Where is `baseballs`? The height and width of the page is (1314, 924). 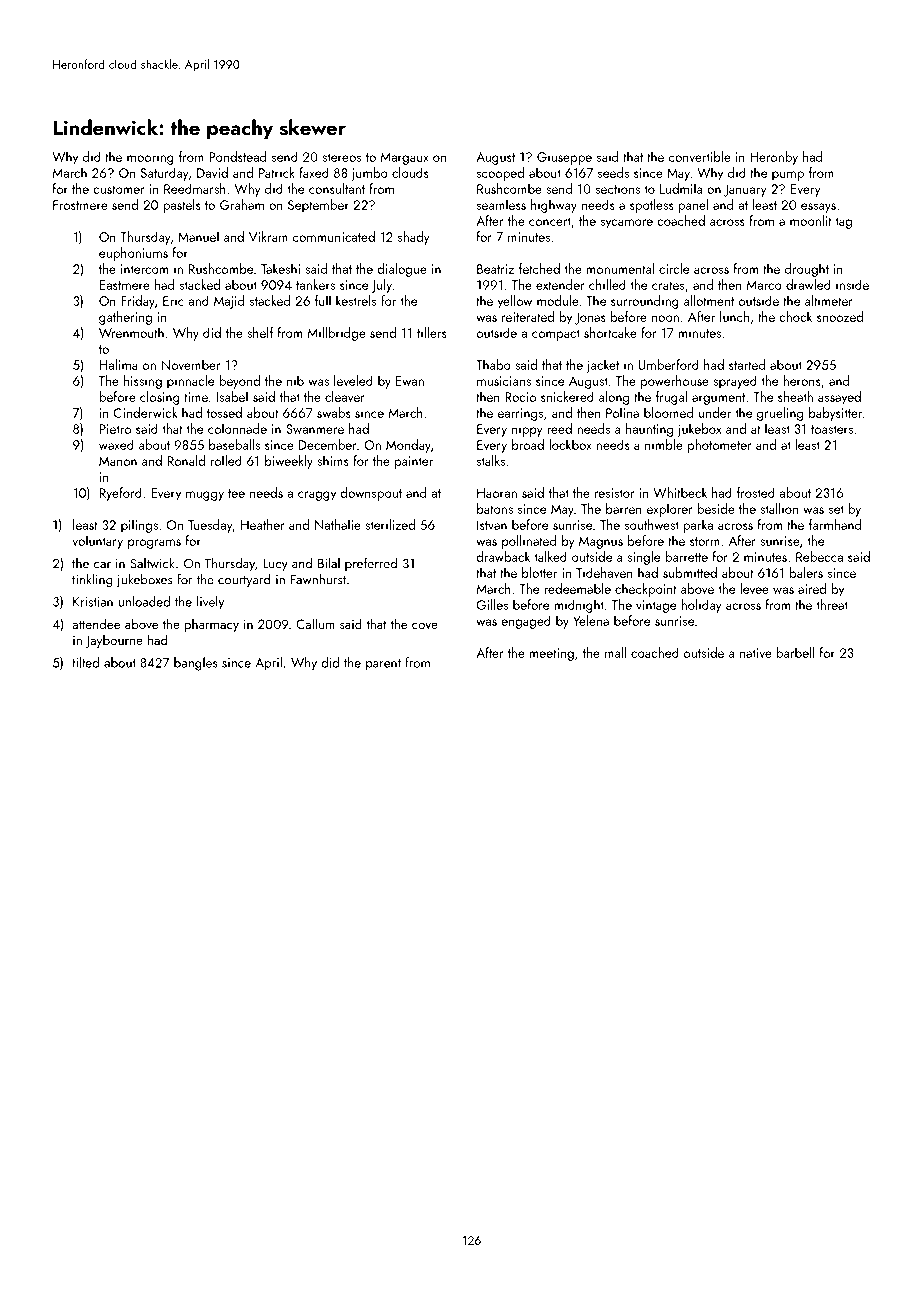 baseballs is located at coordinates (234, 444).
